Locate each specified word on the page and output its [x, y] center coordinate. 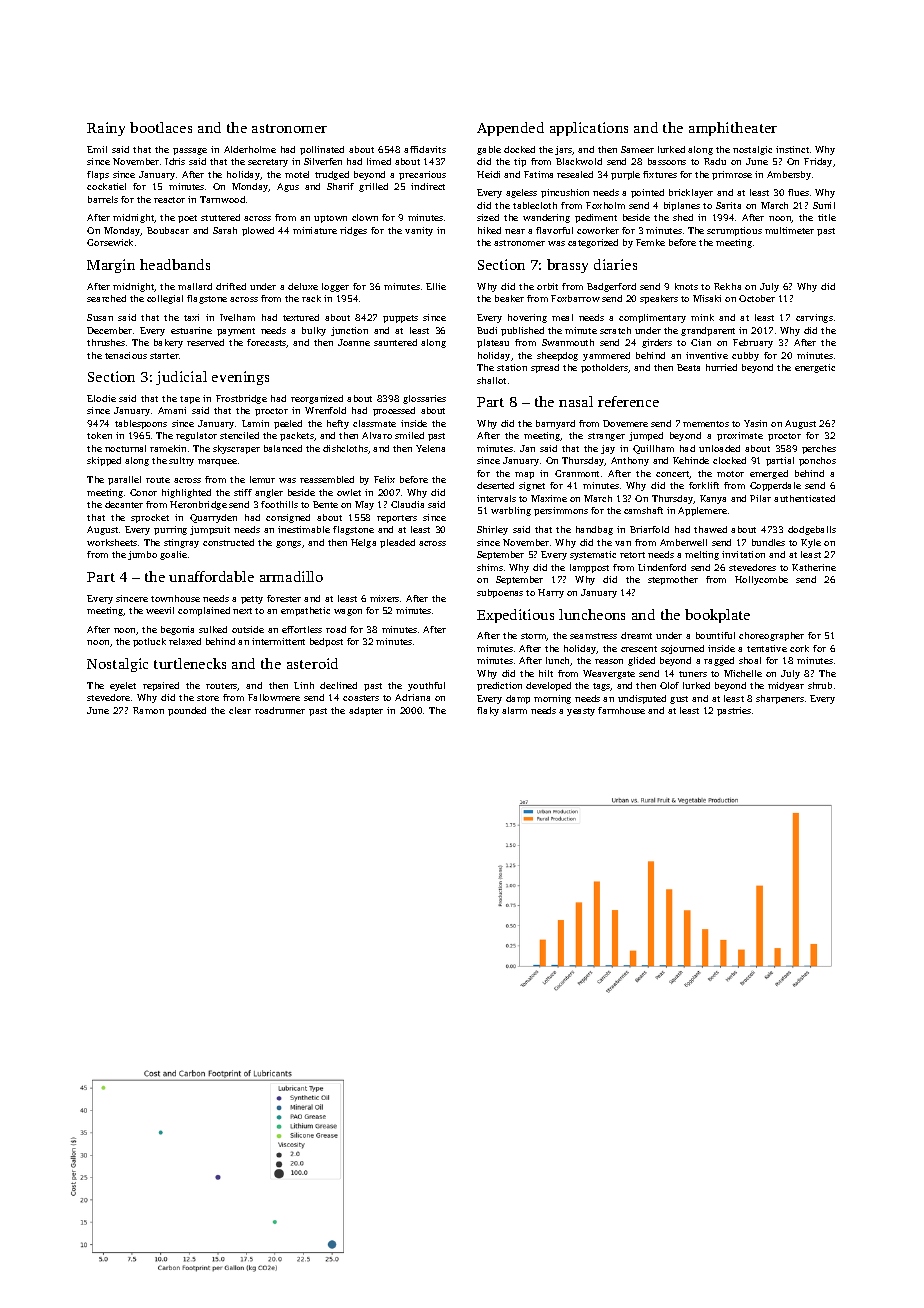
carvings [814, 318]
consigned [288, 518]
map [524, 475]
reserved [205, 342]
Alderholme [250, 149]
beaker [509, 298]
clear [240, 710]
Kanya [713, 499]
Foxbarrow [575, 298]
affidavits [425, 149]
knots [686, 286]
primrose [732, 175]
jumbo [142, 555]
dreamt [636, 635]
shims [490, 567]
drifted [231, 286]
